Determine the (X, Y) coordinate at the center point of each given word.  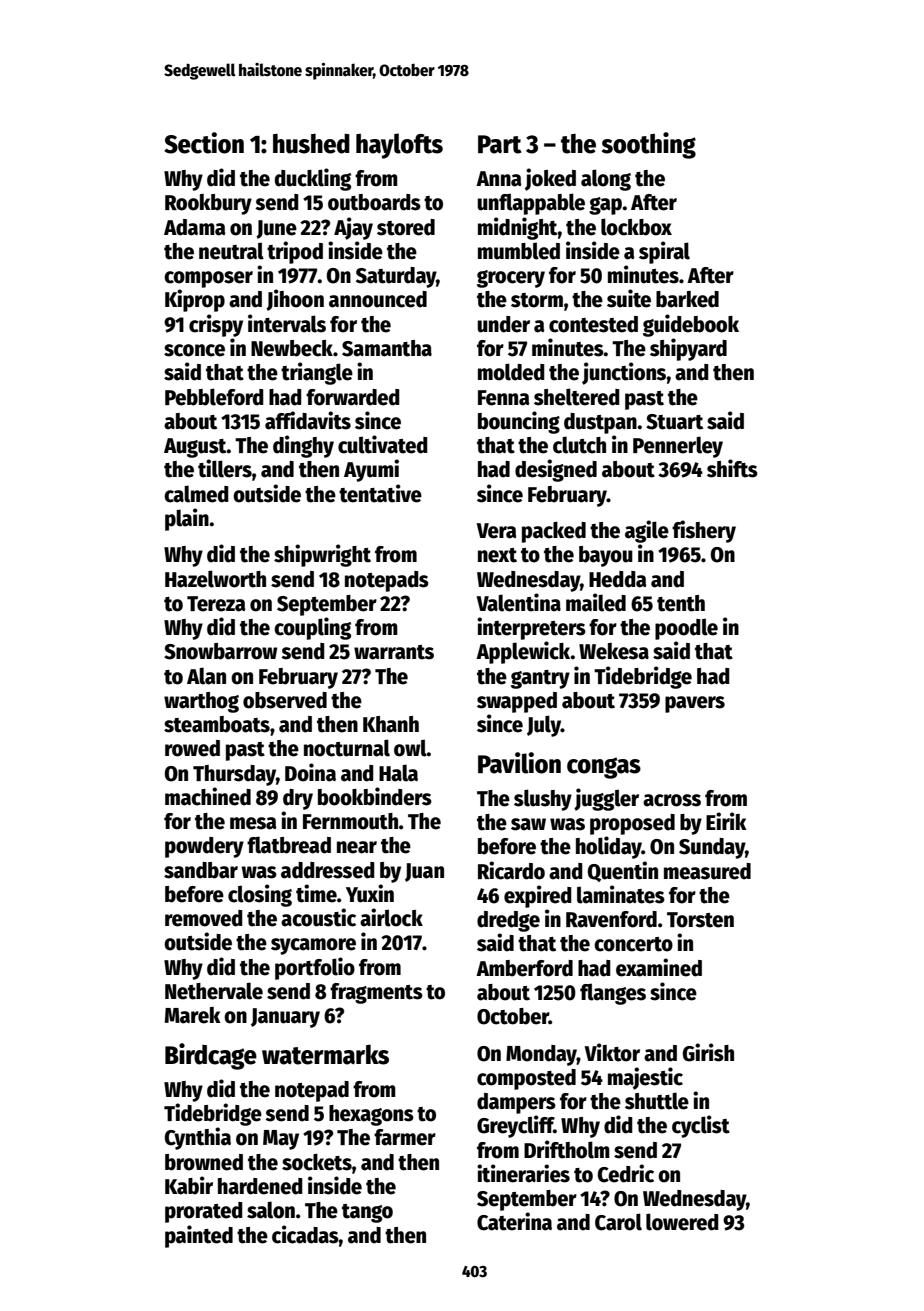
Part (500, 144)
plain (187, 519)
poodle (686, 629)
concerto (633, 944)
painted (199, 1236)
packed (554, 532)
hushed (311, 144)
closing (260, 895)
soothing (649, 145)
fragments (376, 993)
